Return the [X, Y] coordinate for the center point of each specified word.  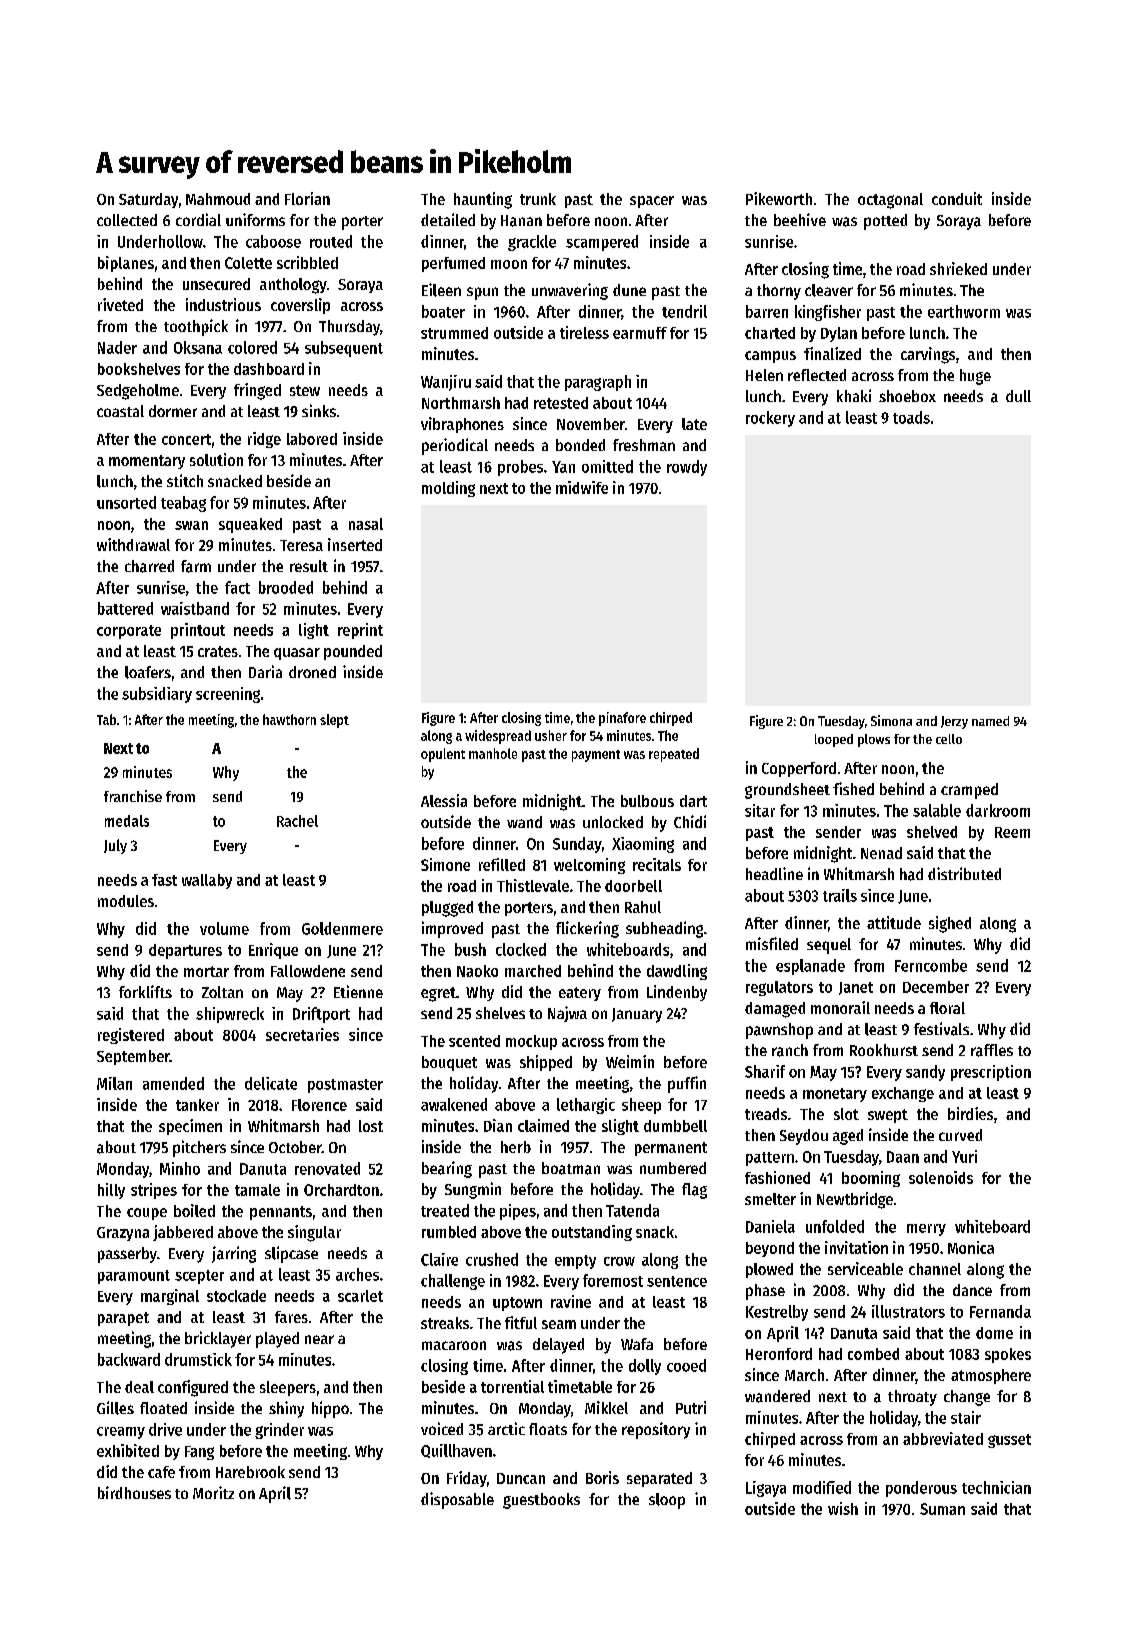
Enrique [273, 951]
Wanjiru [446, 383]
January [637, 1015]
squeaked [250, 525]
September [133, 1057]
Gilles [115, 1408]
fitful [521, 1322]
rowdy [687, 468]
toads [911, 417]
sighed [950, 924]
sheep [641, 1106]
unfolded [835, 1226]
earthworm [964, 311]
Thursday [349, 328]
